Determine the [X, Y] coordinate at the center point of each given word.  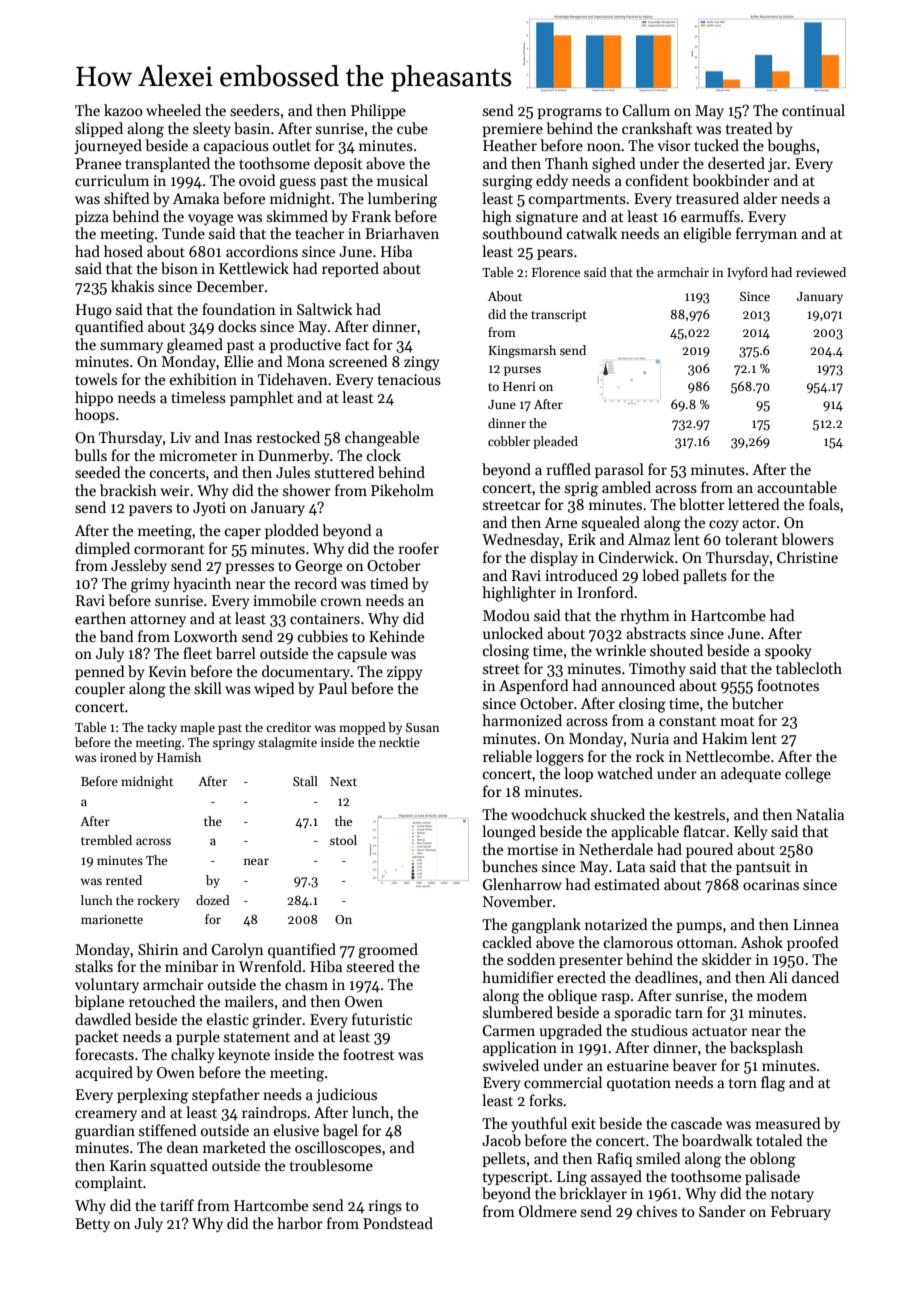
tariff [177, 1205]
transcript [559, 316]
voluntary [107, 985]
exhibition [203, 379]
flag [773, 1084]
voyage [210, 220]
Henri [519, 386]
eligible [707, 235]
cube [412, 128]
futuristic [382, 1019]
